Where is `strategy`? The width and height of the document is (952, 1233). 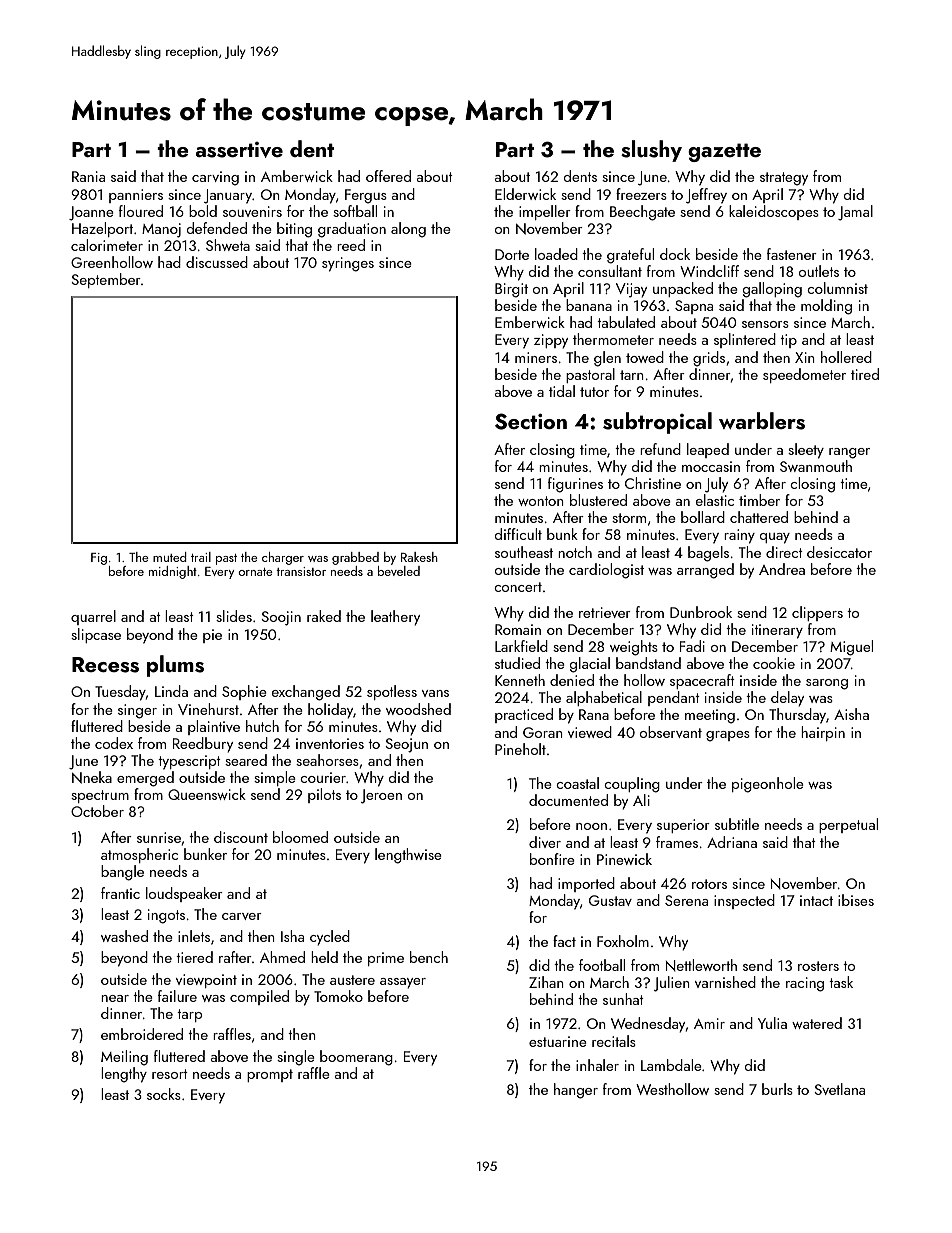 strategy is located at coordinates (784, 179).
